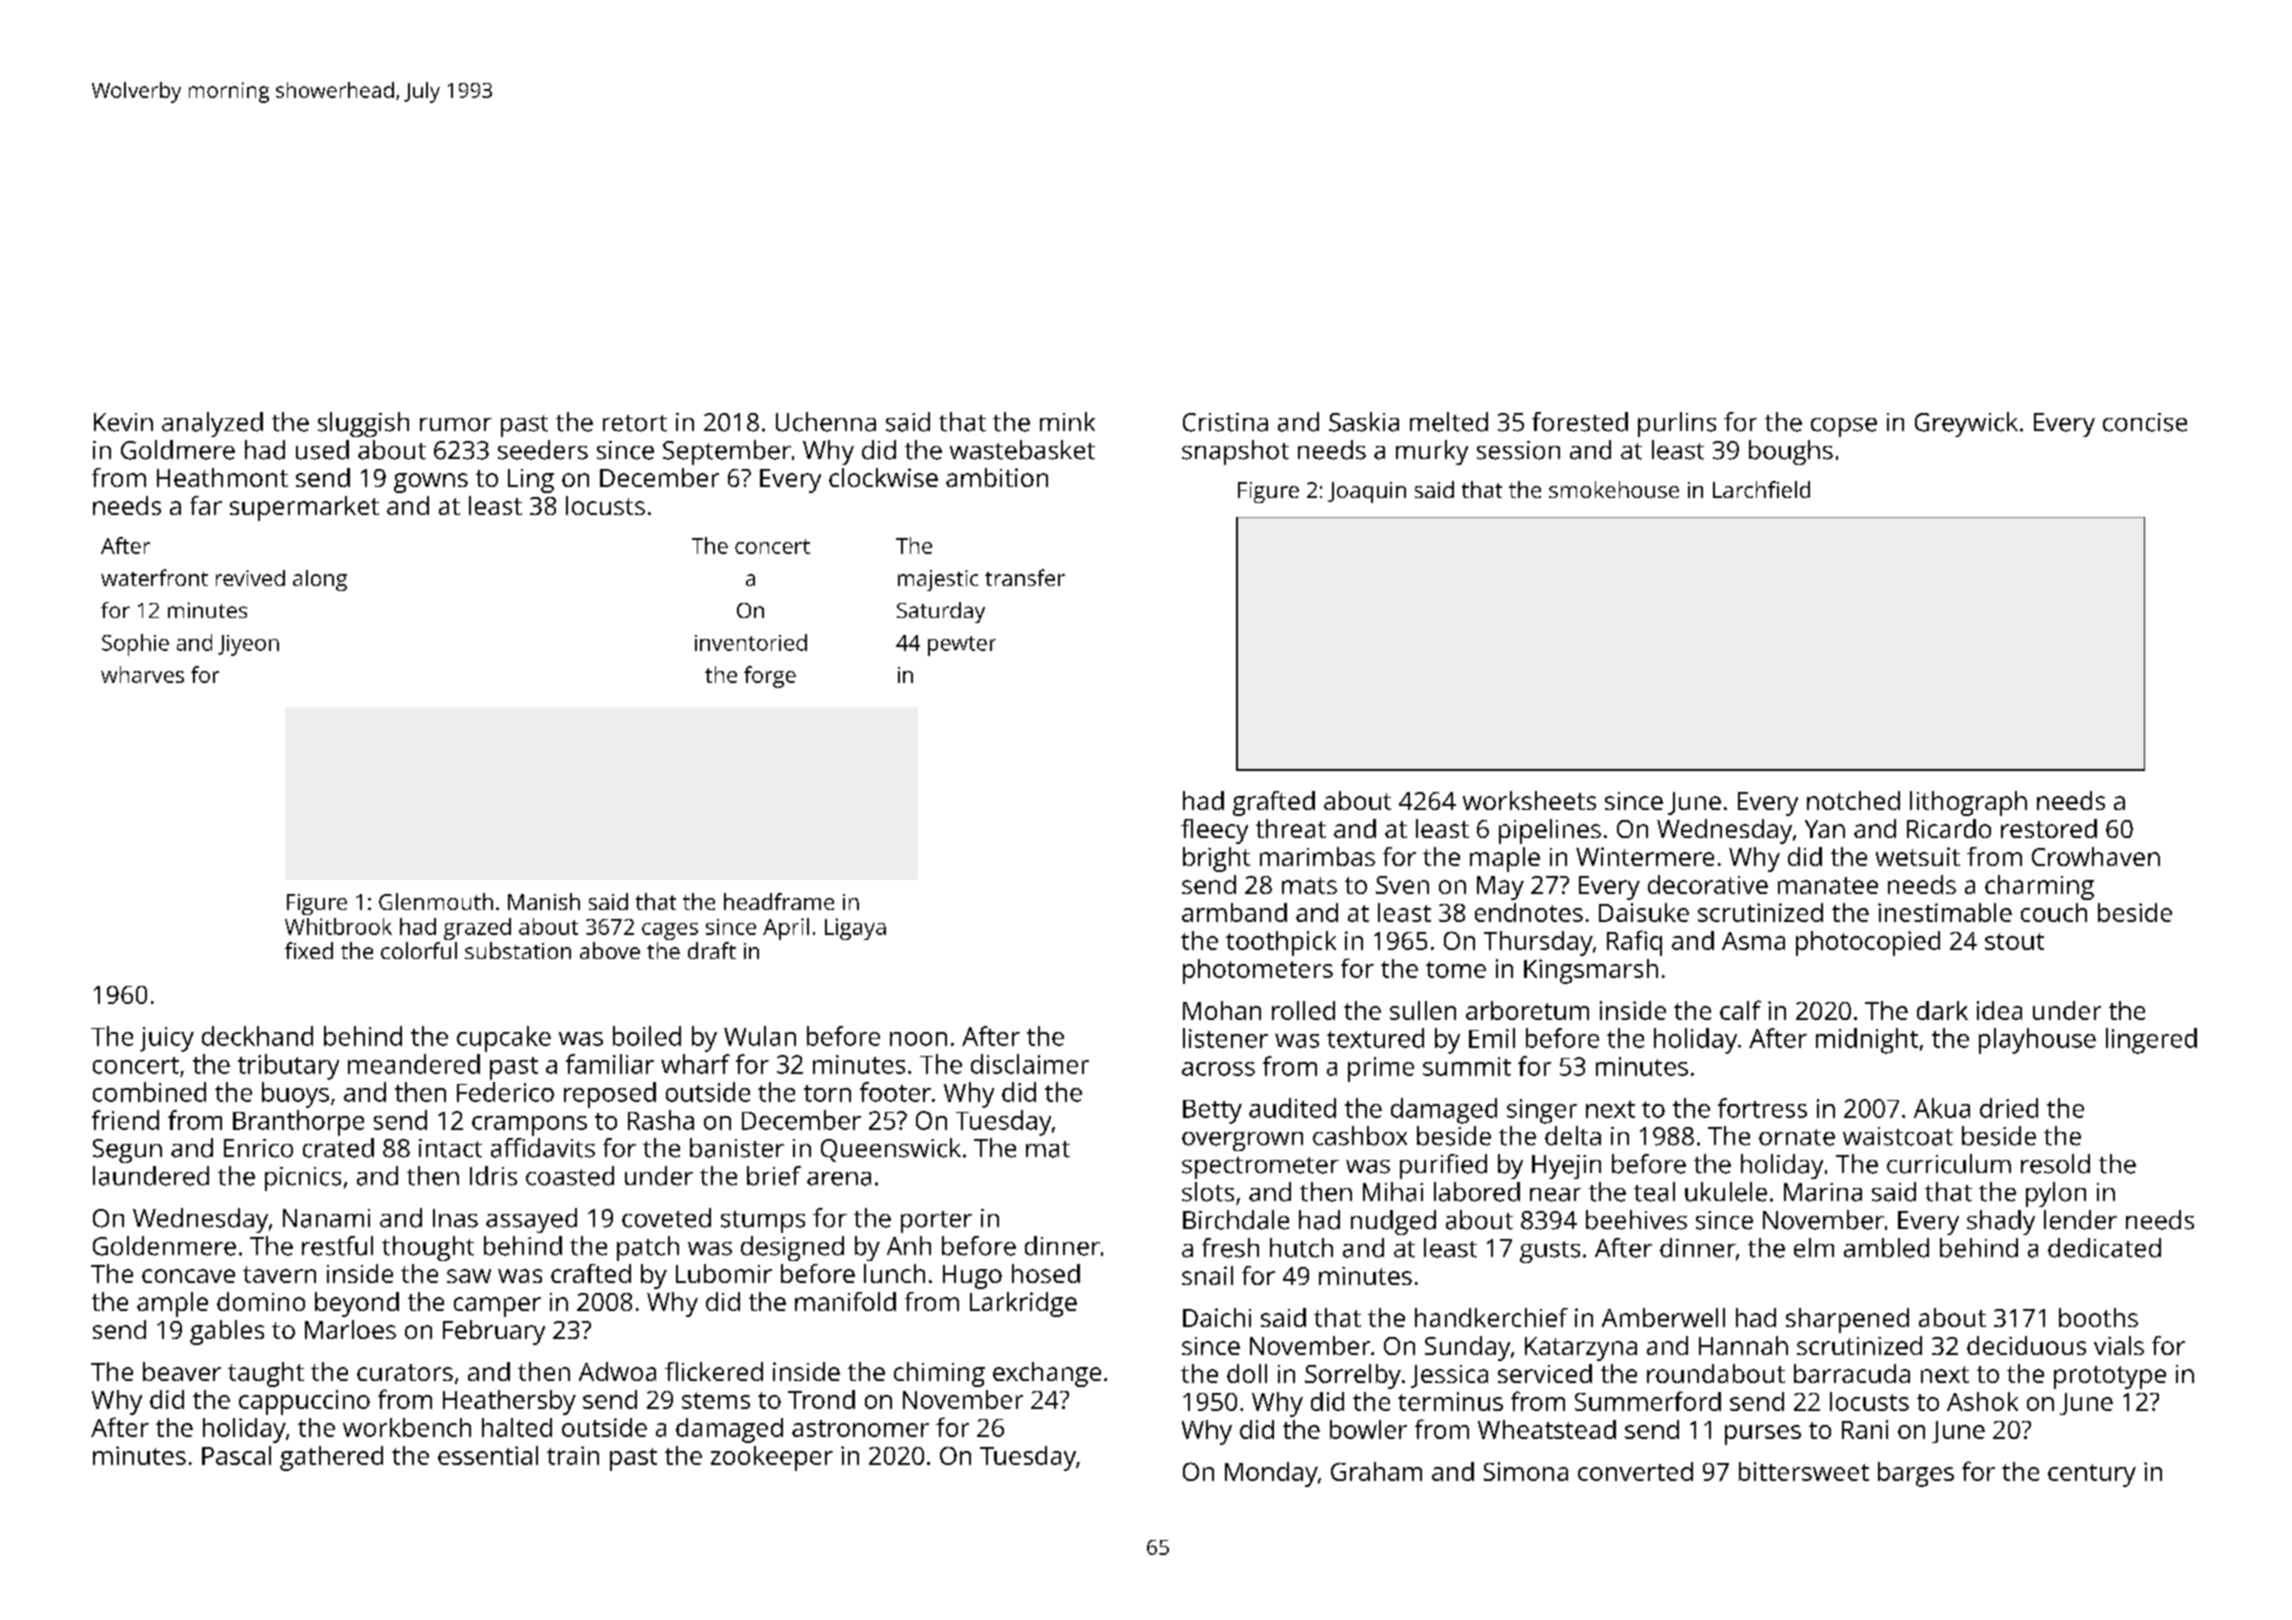 The width and height of the document is (2292, 1620). Describe the element at coordinates (182, 1371) in the document. I see `beaver` at that location.
